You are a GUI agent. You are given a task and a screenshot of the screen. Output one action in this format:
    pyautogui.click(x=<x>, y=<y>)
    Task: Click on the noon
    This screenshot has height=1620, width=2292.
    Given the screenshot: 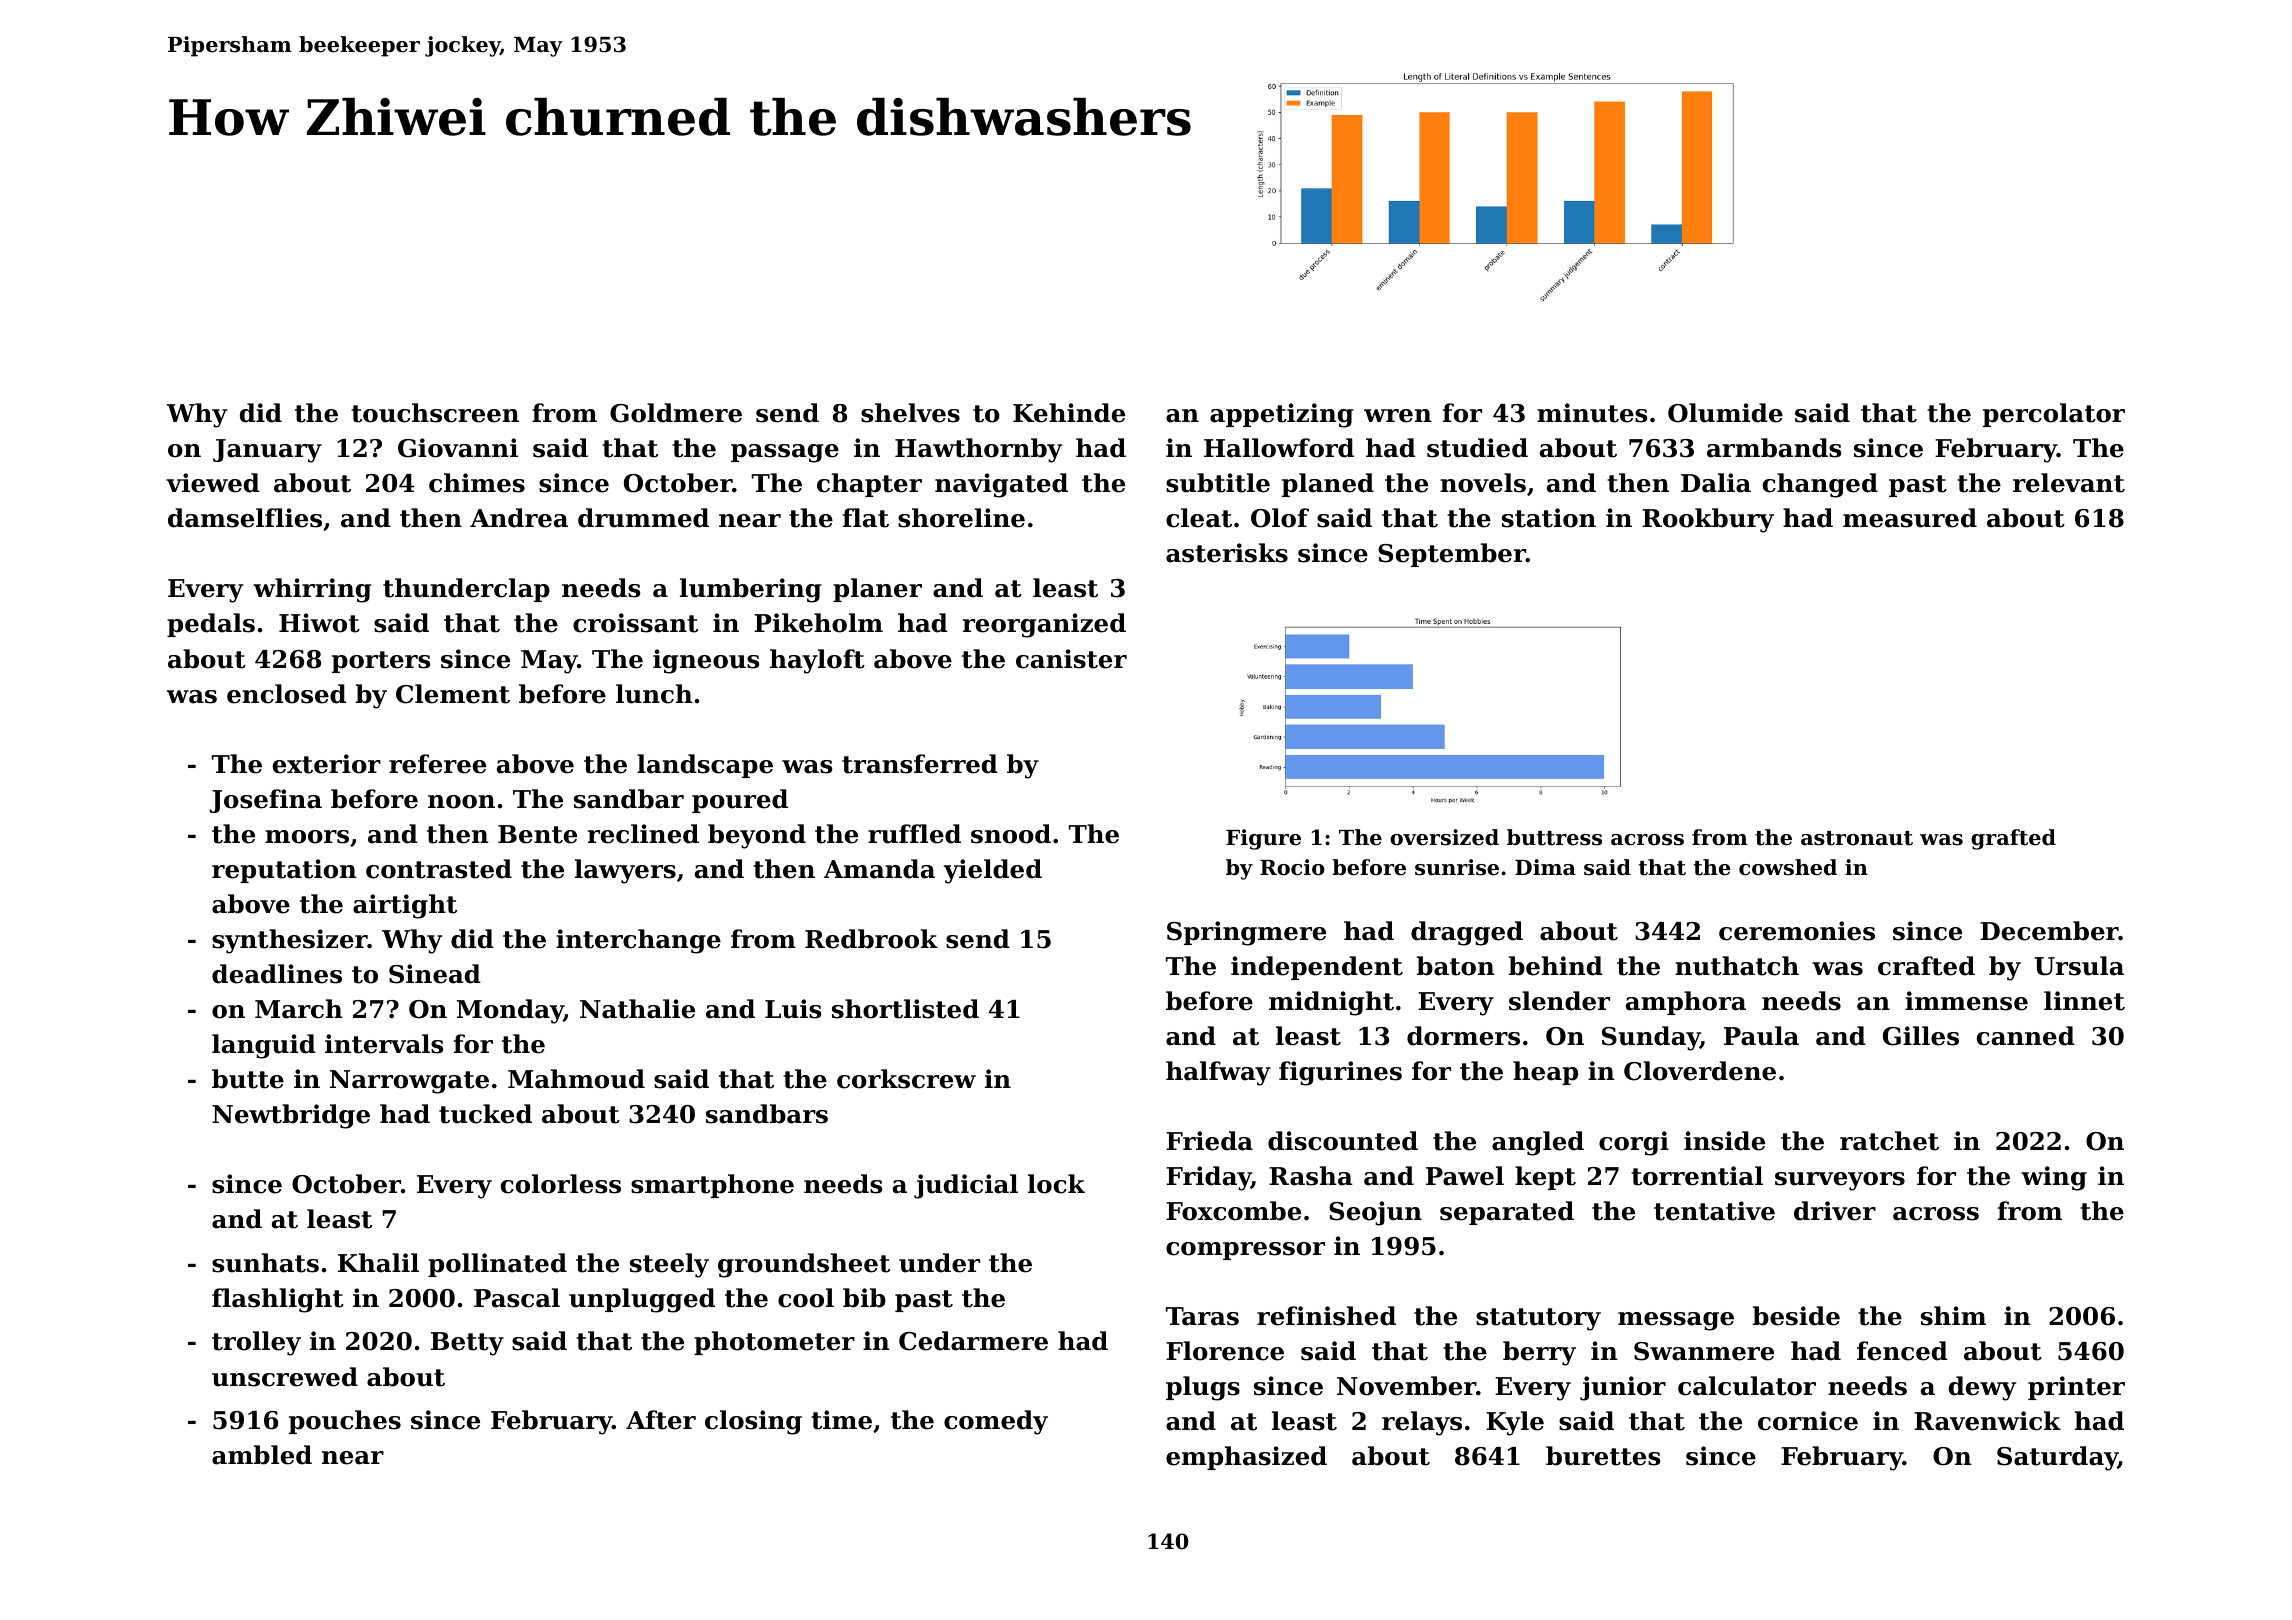 What is the action you would take?
    pyautogui.click(x=461, y=802)
